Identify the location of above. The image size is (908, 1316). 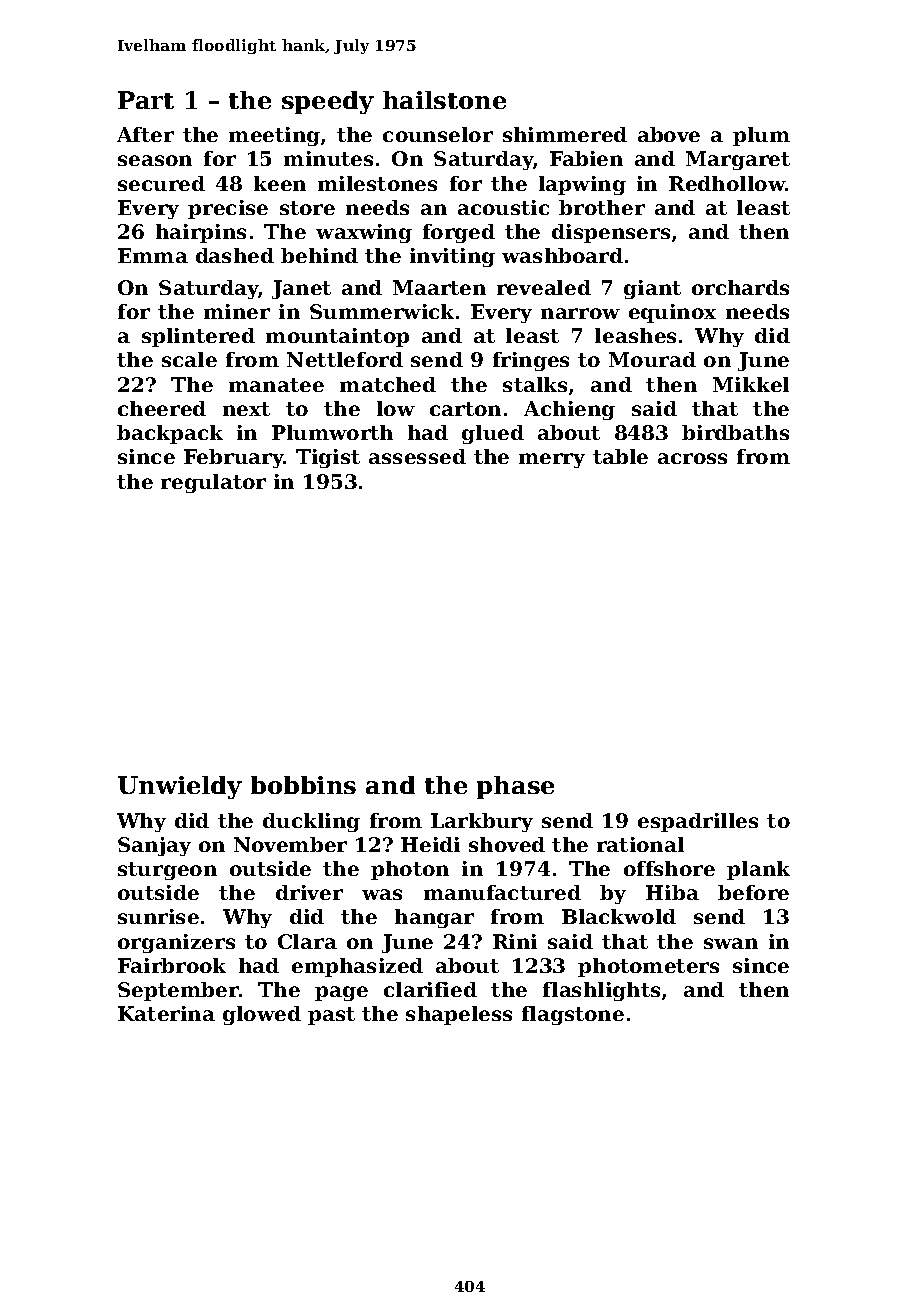
(669, 134).
